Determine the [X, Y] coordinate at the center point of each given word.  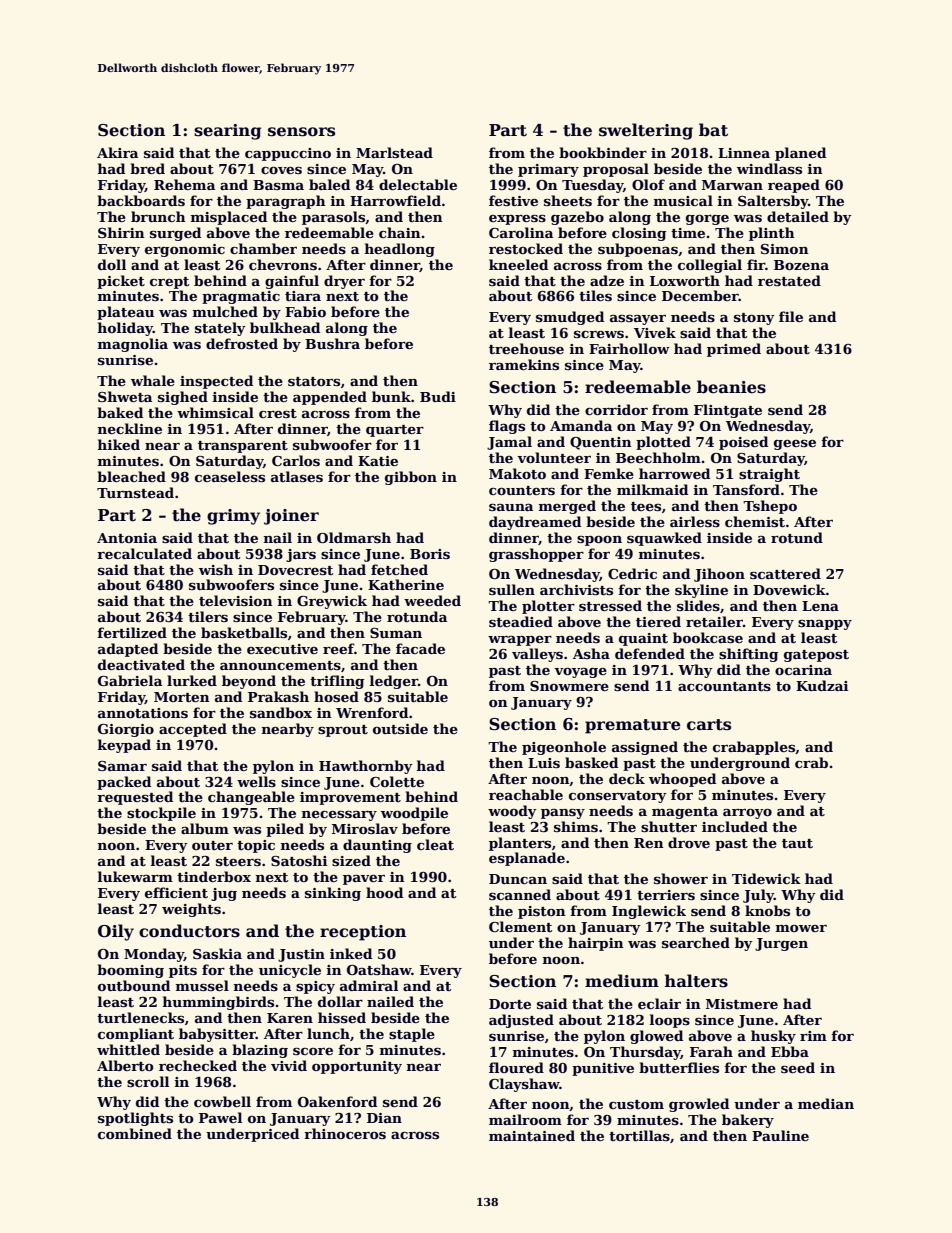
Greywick [332, 602]
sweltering [646, 131]
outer [212, 845]
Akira [117, 152]
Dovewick [789, 589]
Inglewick [649, 912]
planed [801, 154]
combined [135, 1133]
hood [385, 892]
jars [301, 555]
